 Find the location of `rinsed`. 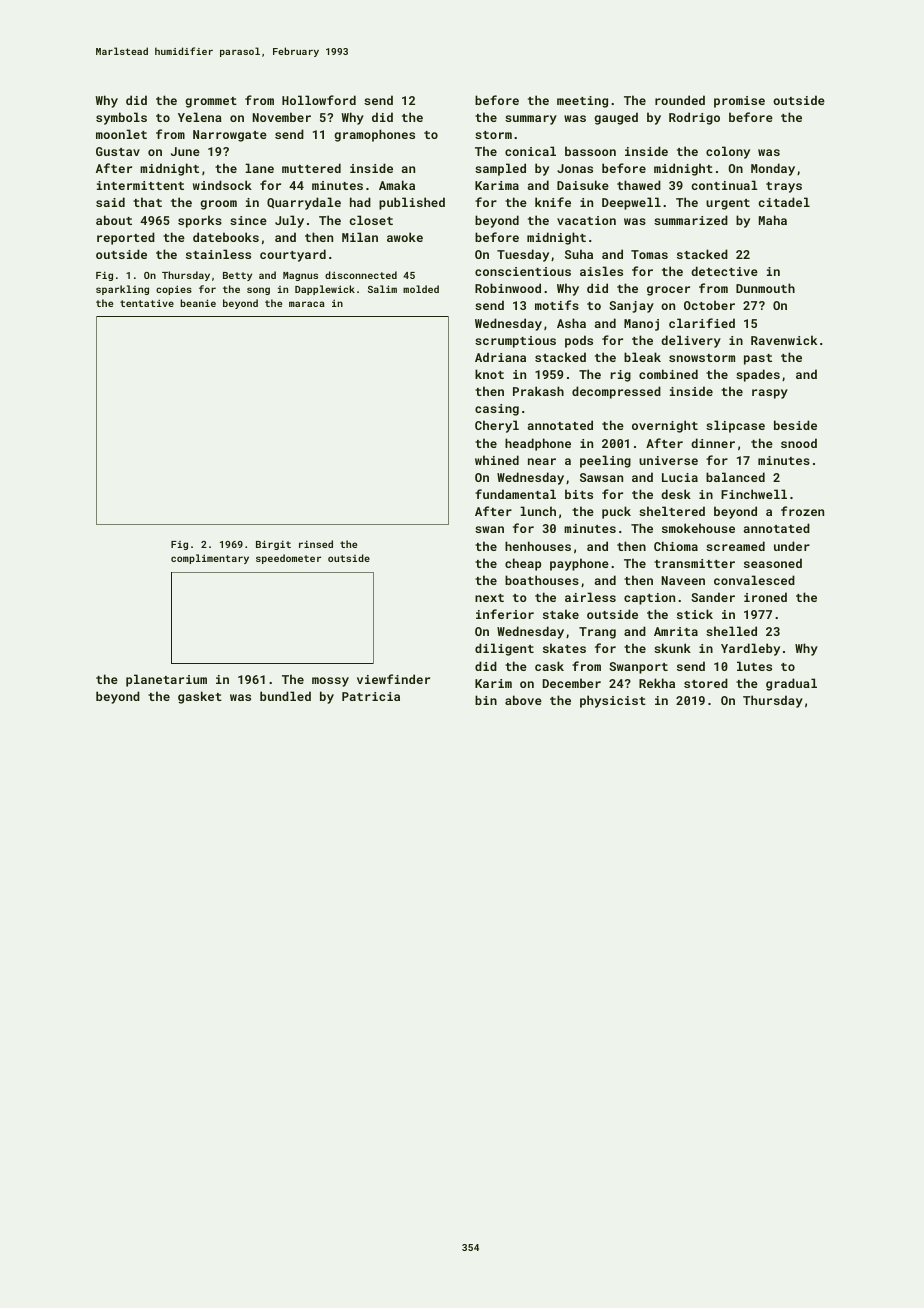

rinsed is located at coordinates (316, 544).
